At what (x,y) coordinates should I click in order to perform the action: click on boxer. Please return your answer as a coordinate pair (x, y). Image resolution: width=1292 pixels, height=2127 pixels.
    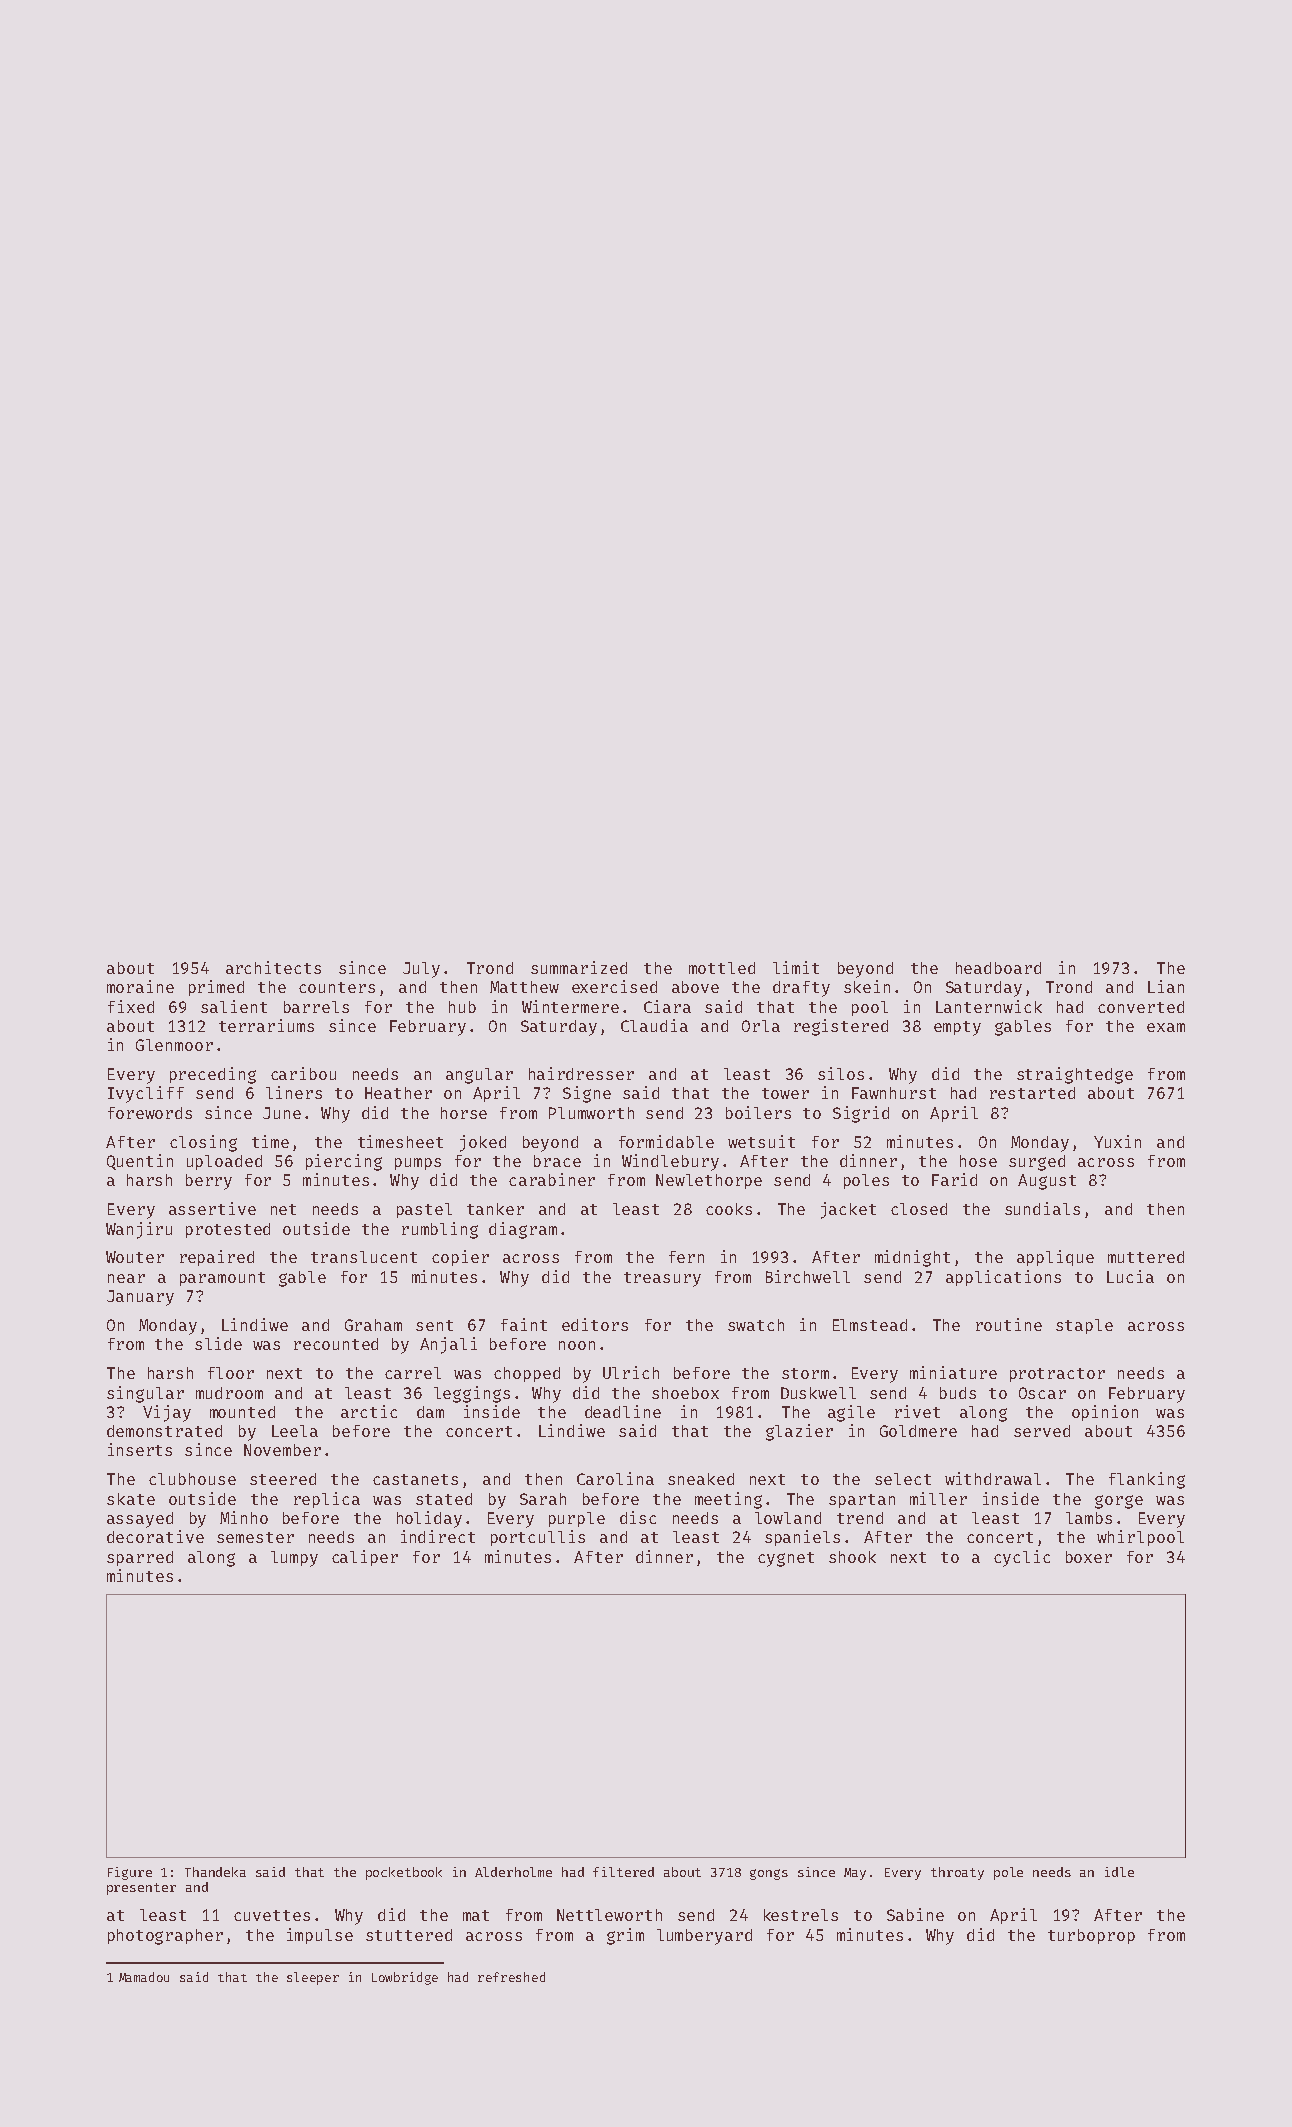
    Looking at the image, I should click on (1089, 1557).
